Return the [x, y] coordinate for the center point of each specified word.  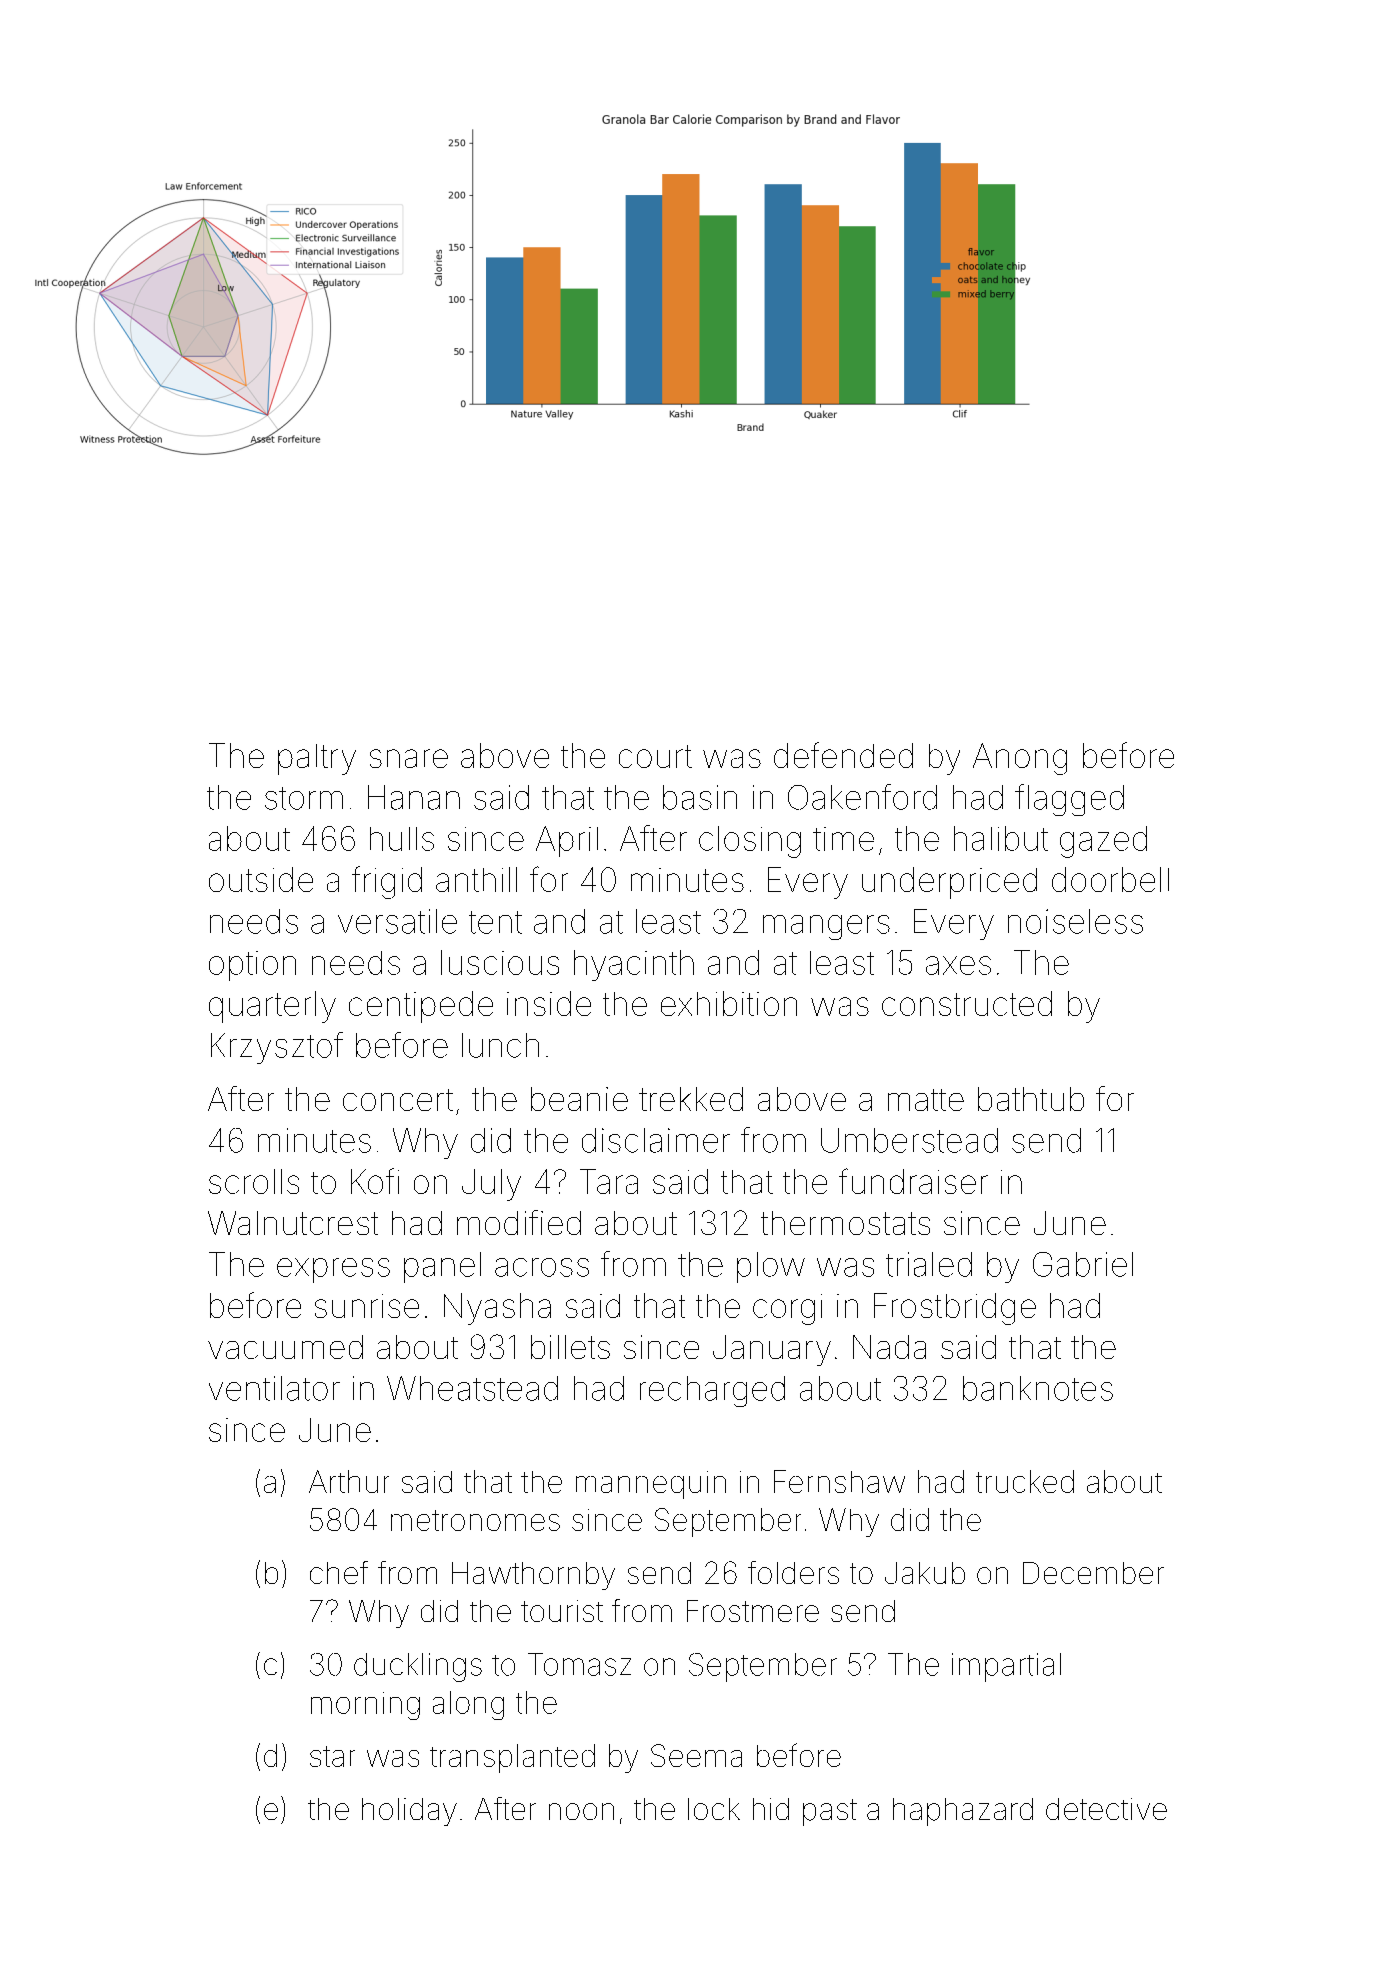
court [655, 756]
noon [581, 1811]
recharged [712, 1391]
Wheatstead [472, 1388]
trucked [1025, 1481]
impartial [1006, 1667]
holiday [409, 1812]
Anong [1020, 759]
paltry [317, 759]
